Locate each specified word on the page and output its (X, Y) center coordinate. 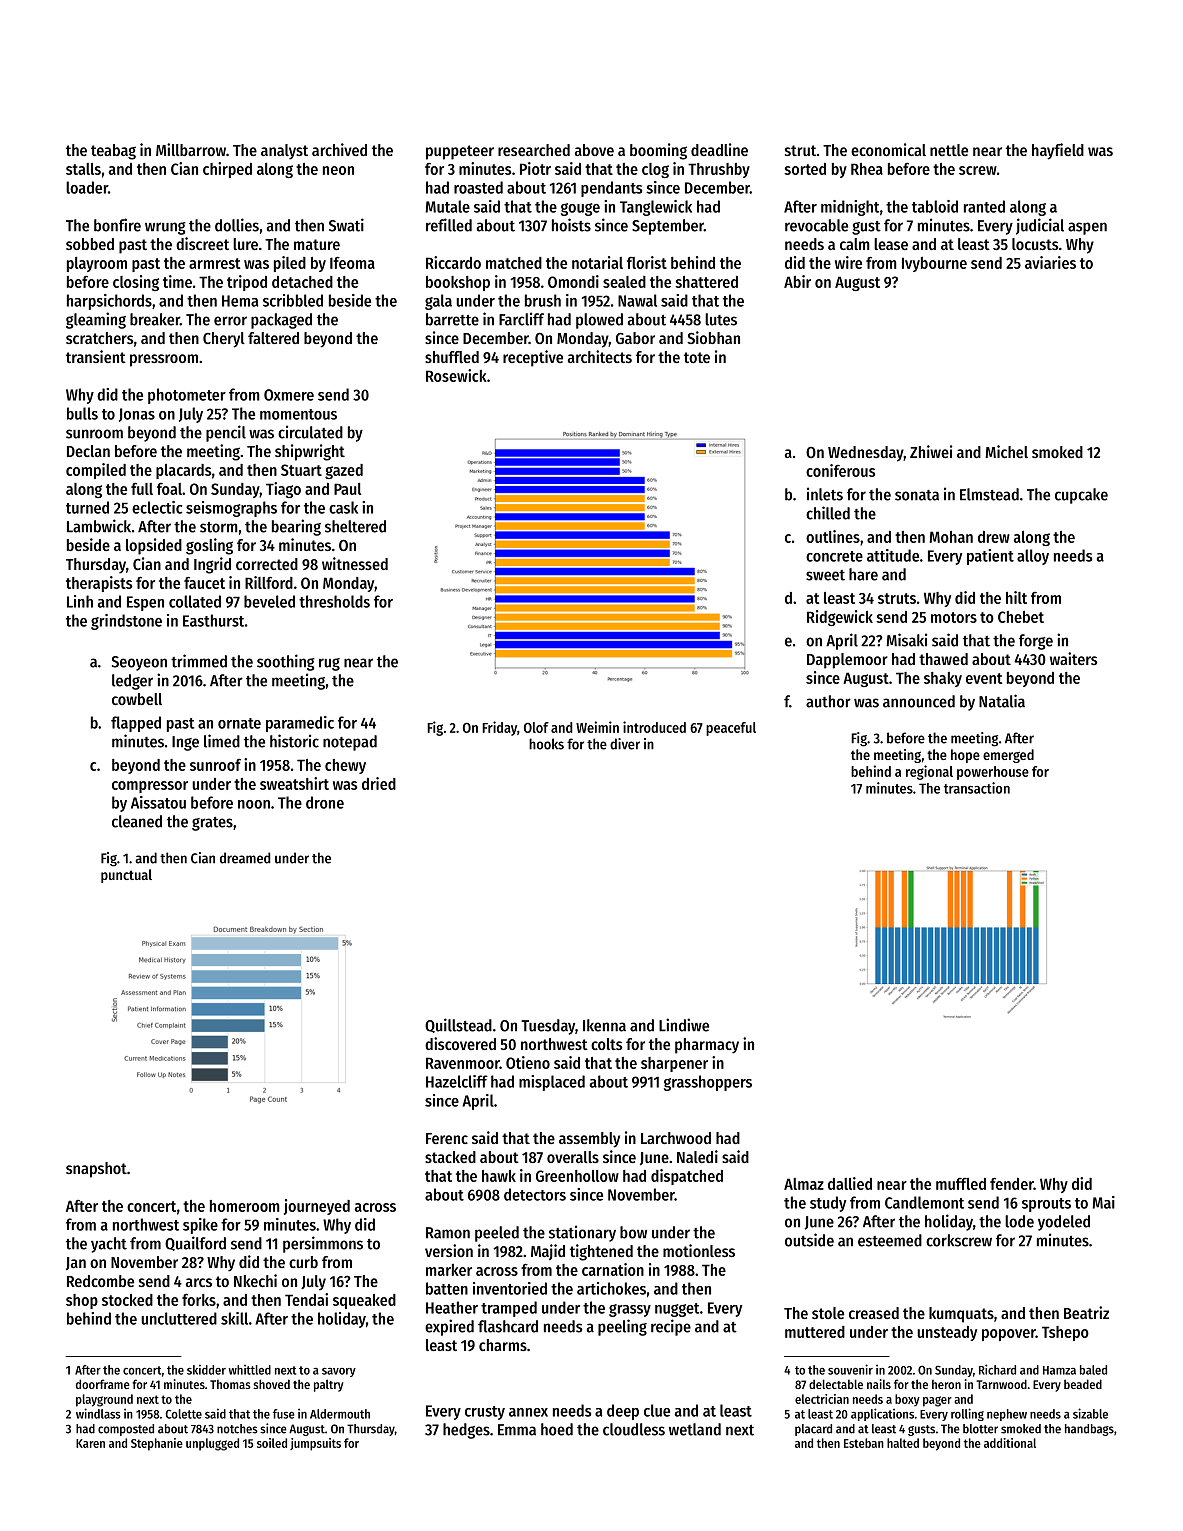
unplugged (212, 1444)
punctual (126, 876)
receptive (533, 358)
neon (338, 170)
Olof (536, 727)
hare (863, 574)
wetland (695, 1429)
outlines (833, 536)
